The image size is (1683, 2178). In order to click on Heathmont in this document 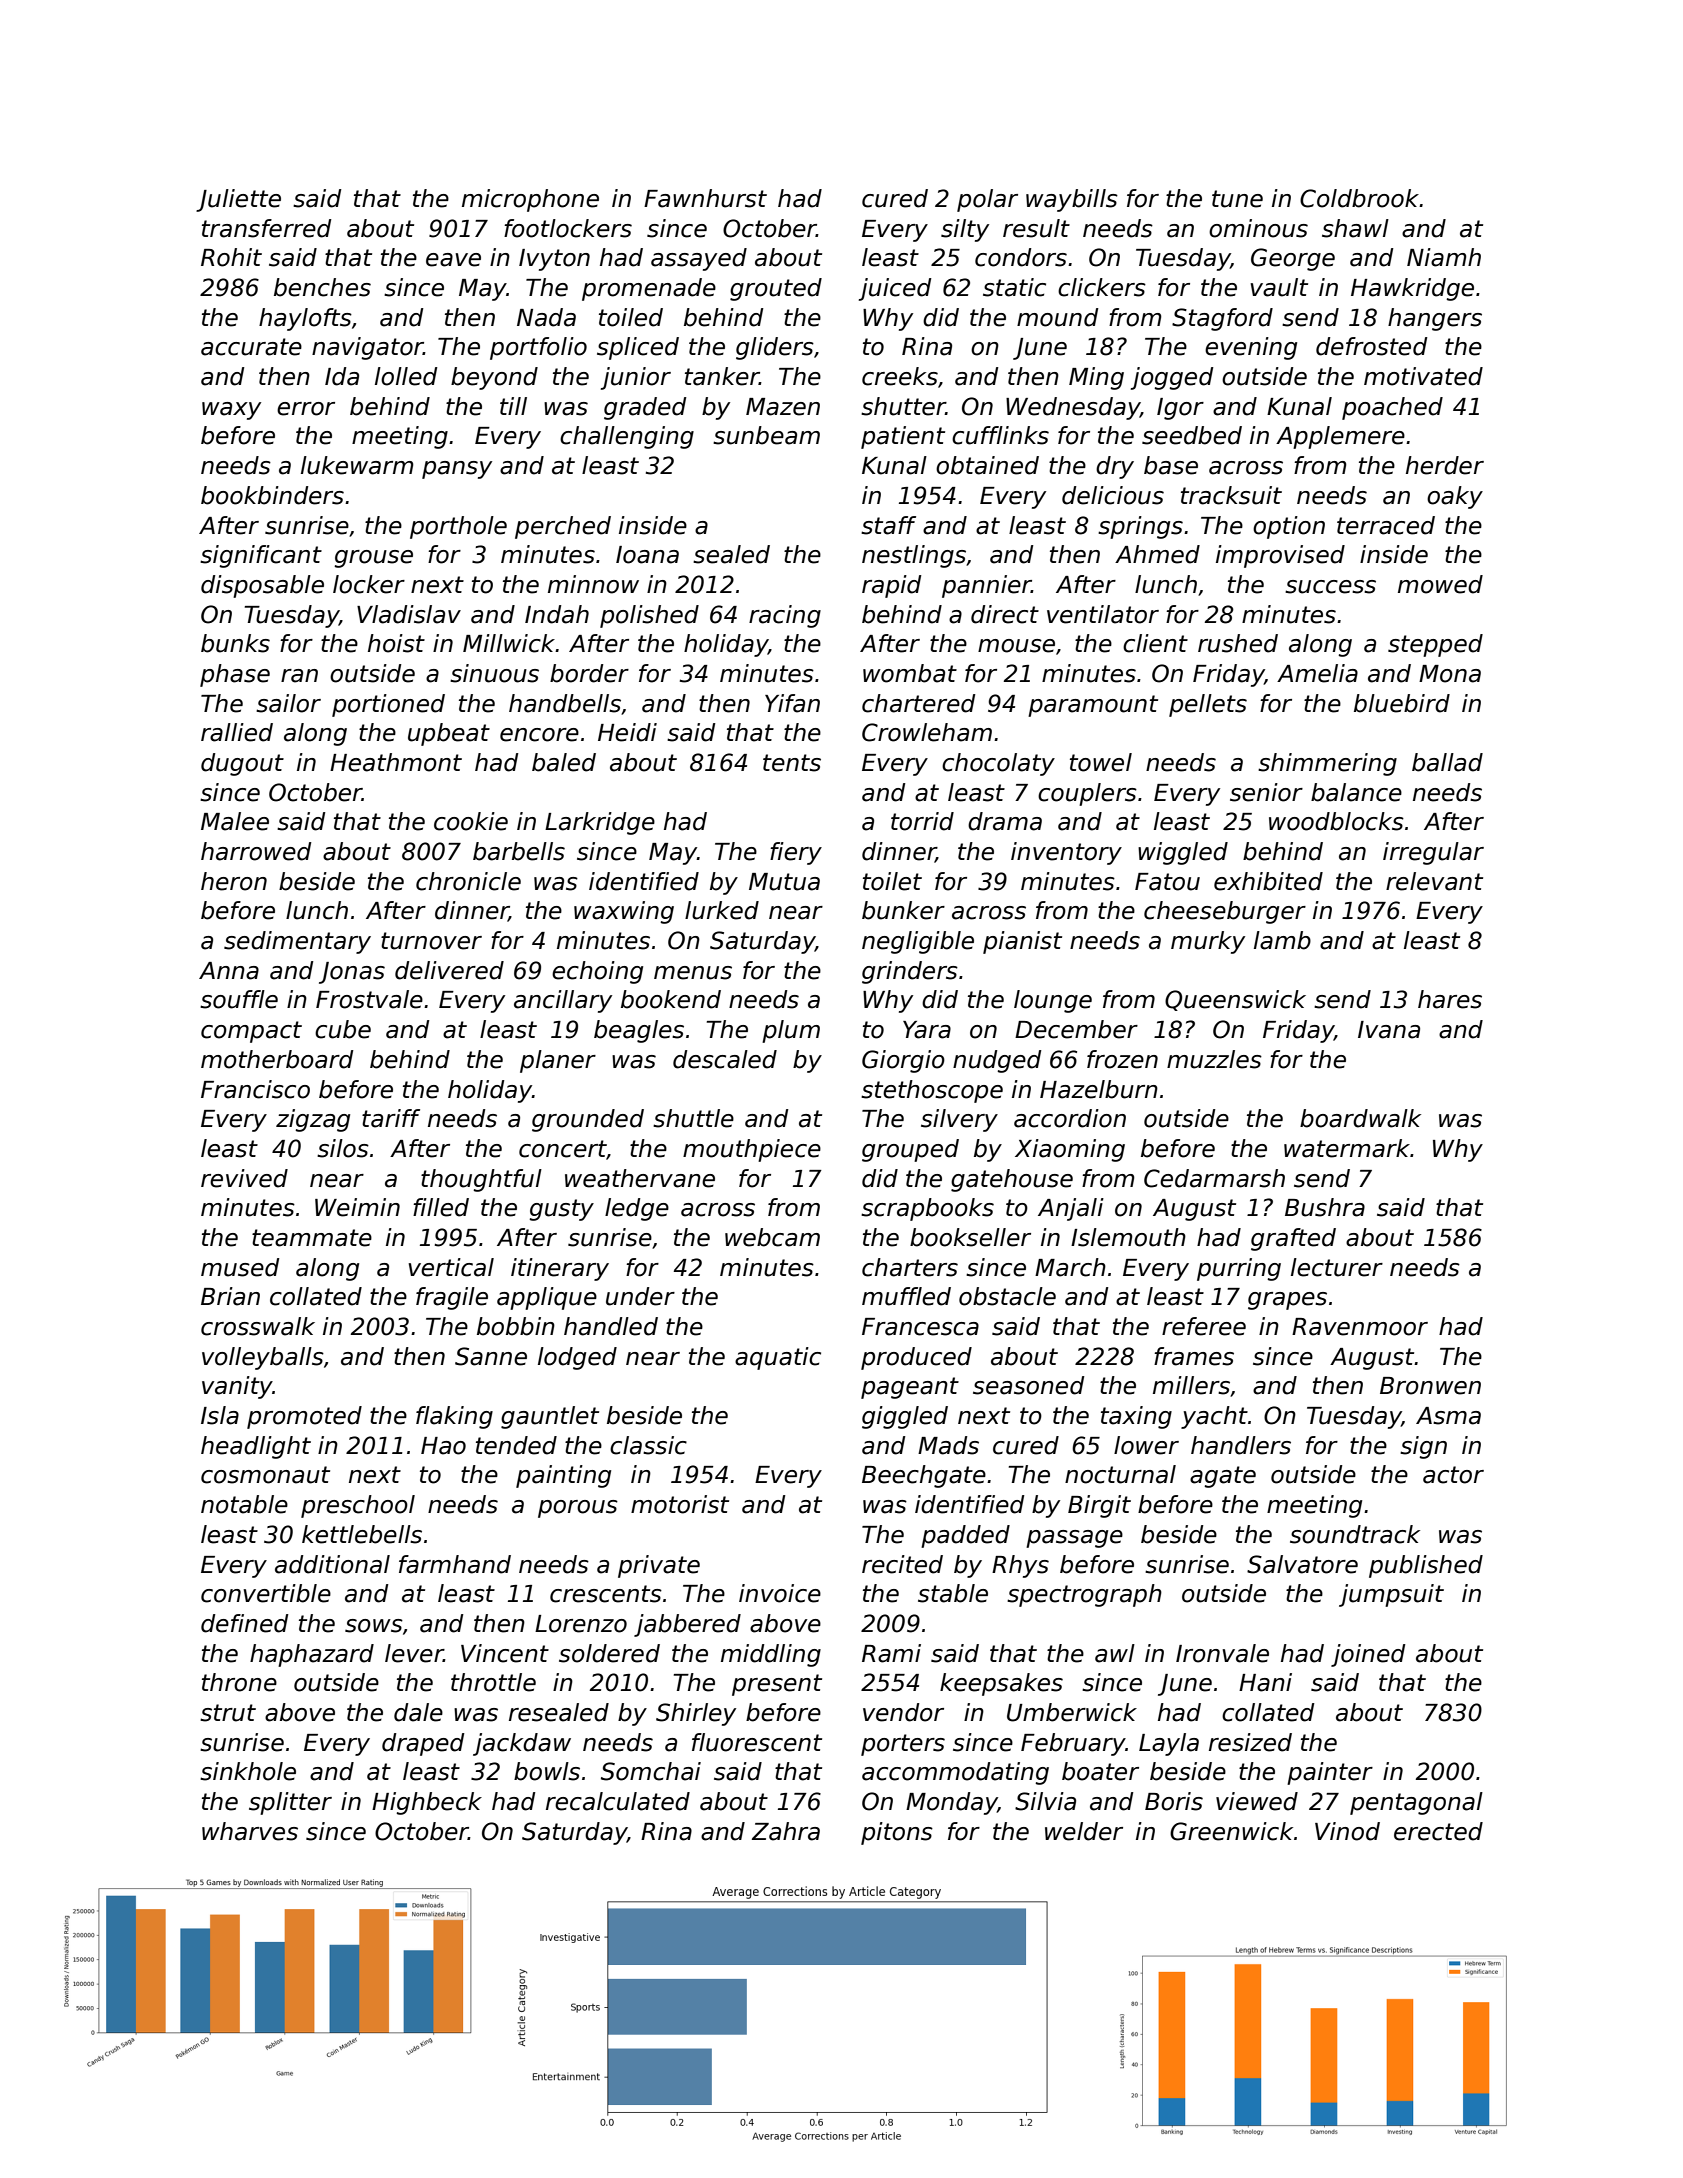, I will do `click(396, 762)`.
